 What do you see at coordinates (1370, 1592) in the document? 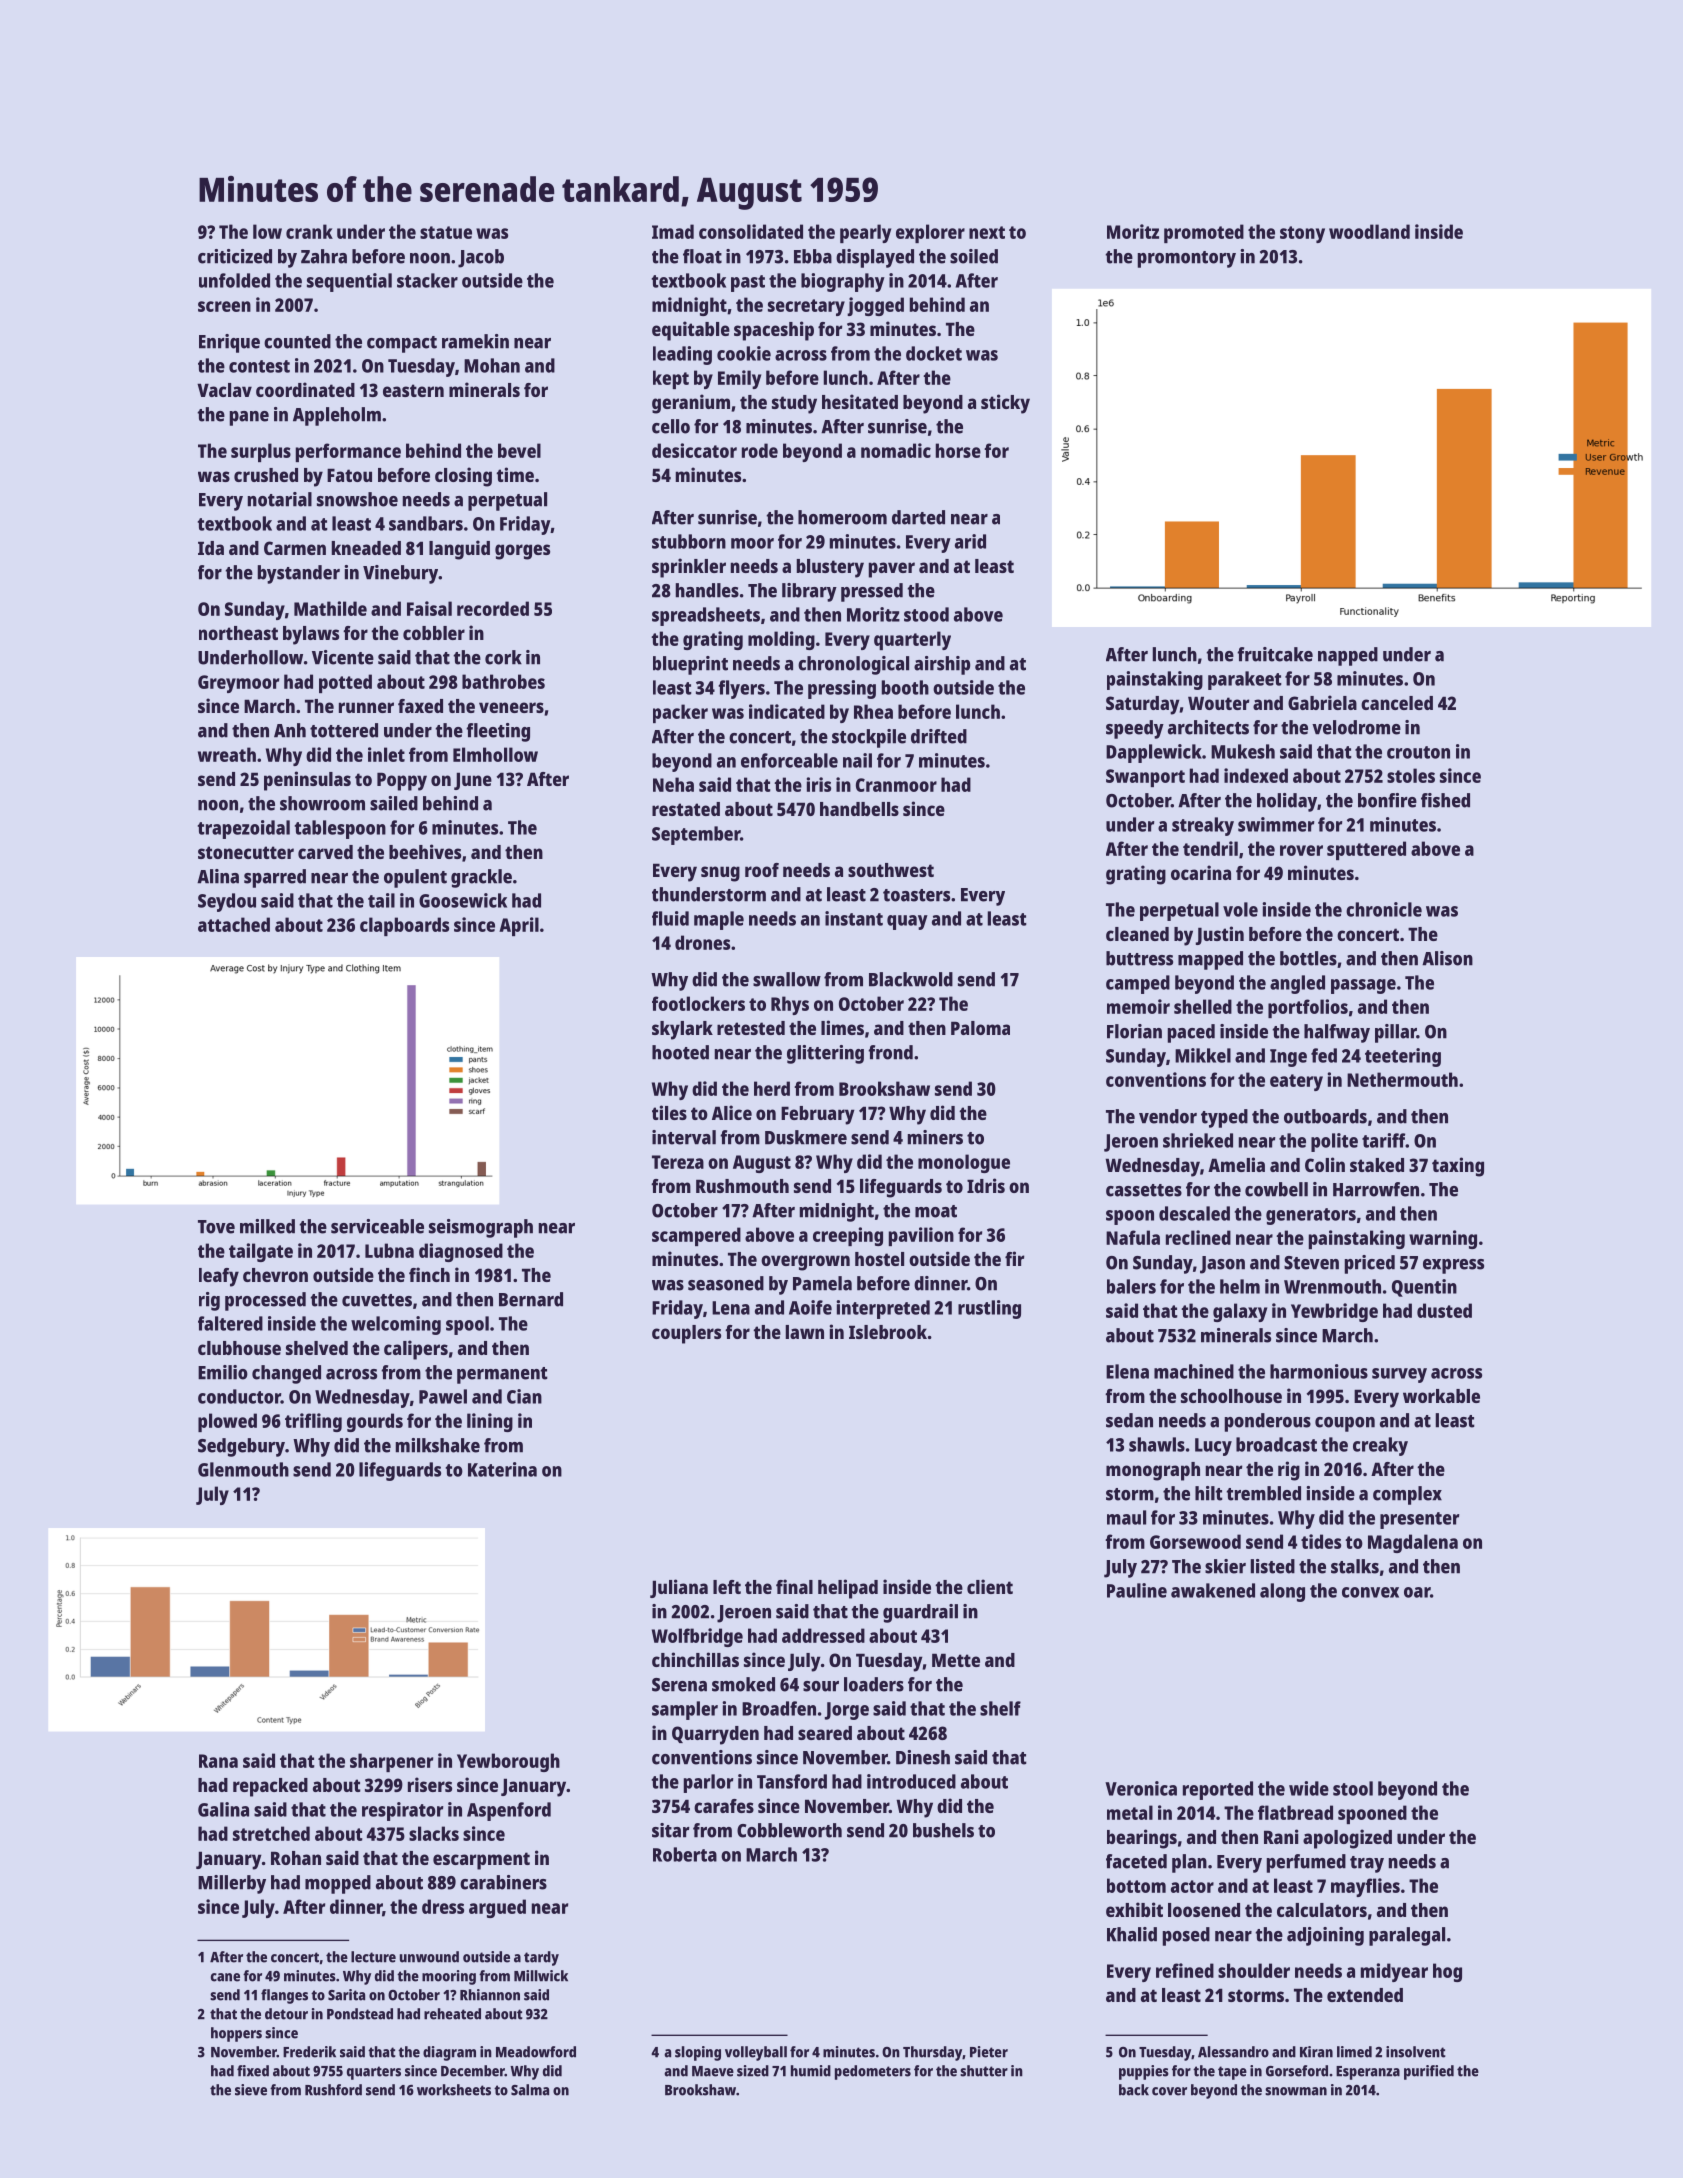
I see `convex` at bounding box center [1370, 1592].
